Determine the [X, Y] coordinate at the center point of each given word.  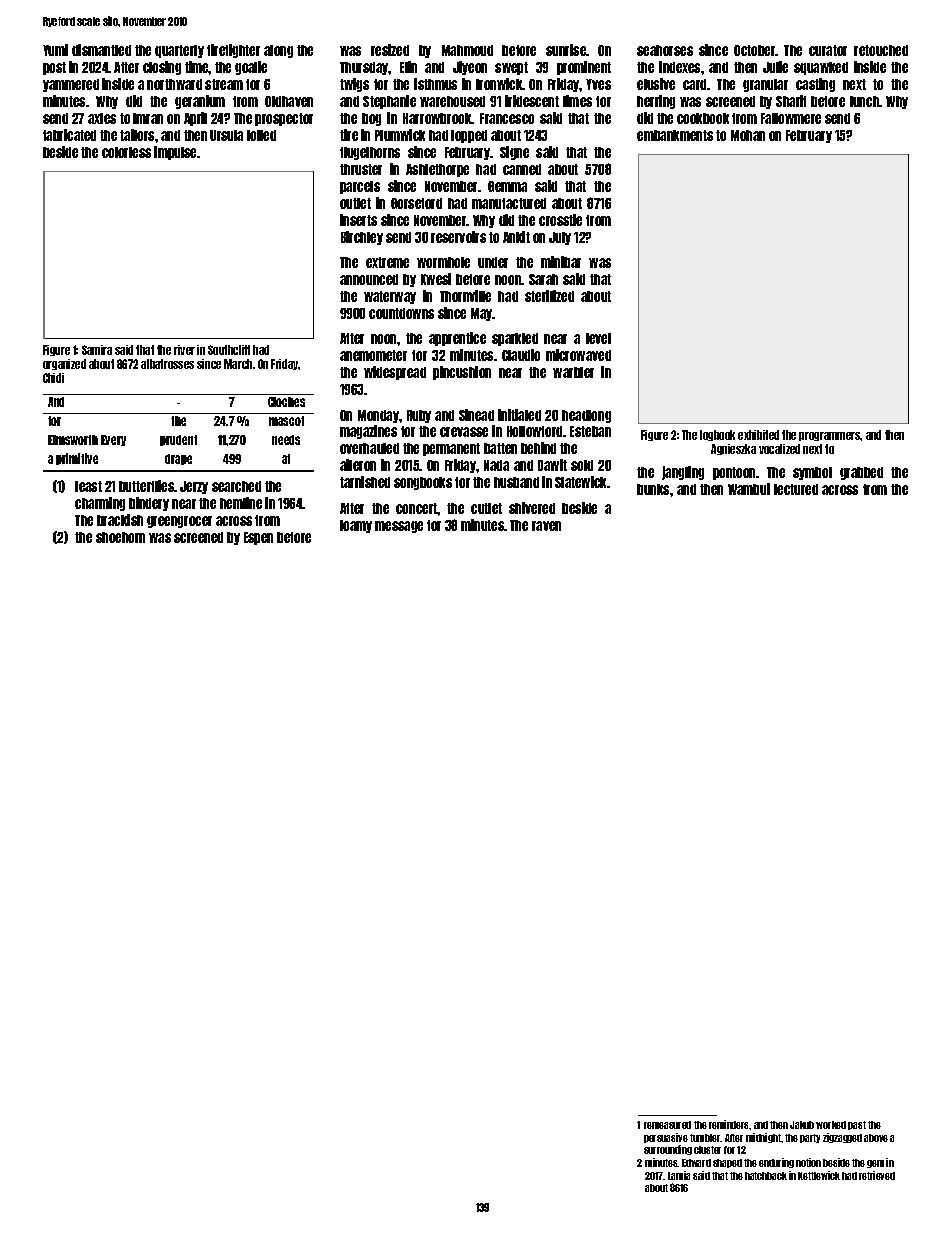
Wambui [749, 489]
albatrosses [167, 364]
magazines [368, 432]
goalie [251, 68]
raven [546, 526]
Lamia [679, 1175]
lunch [865, 101]
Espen [258, 538]
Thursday [364, 68]
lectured [796, 489]
